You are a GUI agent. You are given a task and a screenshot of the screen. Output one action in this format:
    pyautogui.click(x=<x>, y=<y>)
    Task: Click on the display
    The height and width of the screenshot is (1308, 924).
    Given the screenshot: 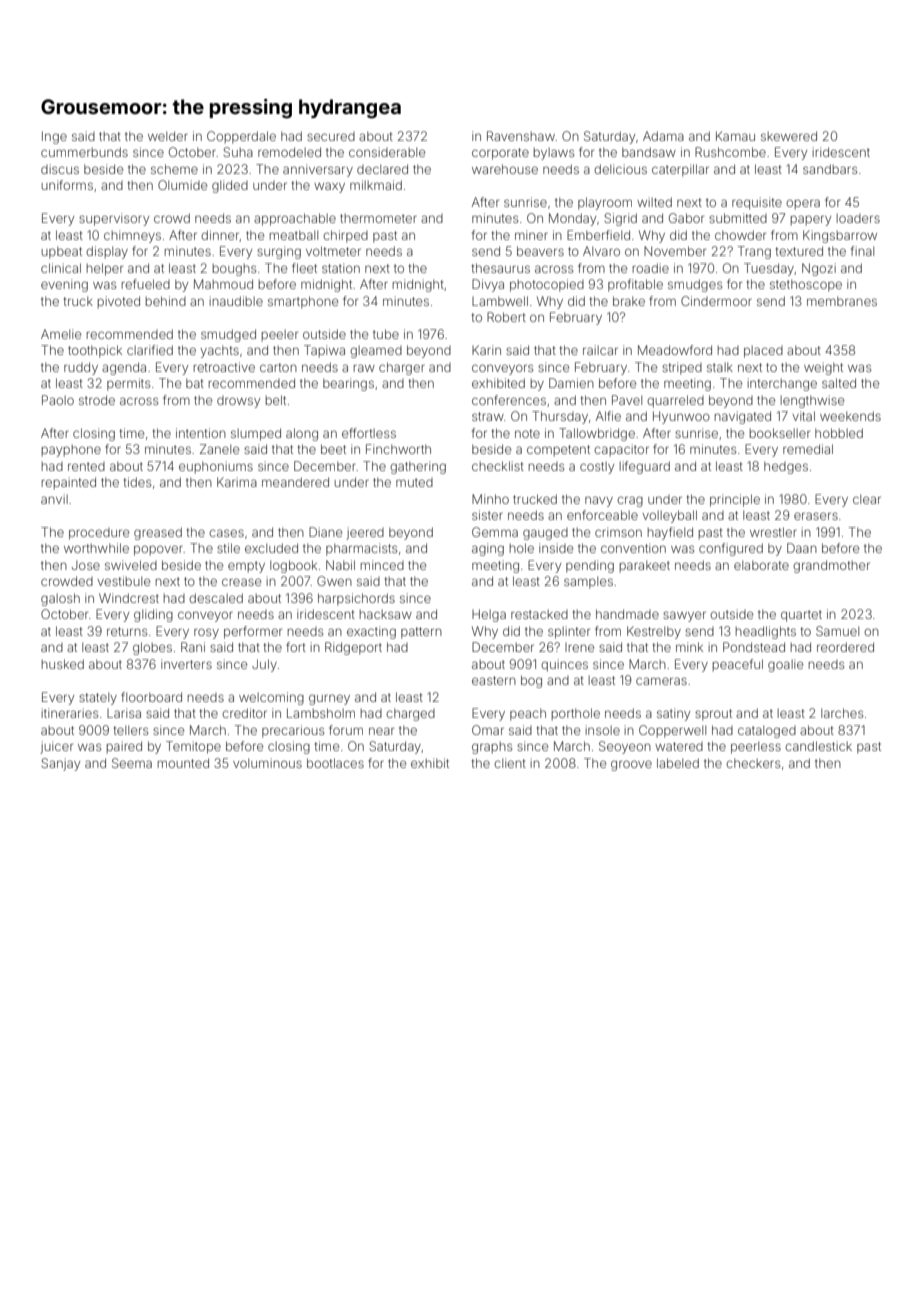 What is the action you would take?
    pyautogui.click(x=107, y=252)
